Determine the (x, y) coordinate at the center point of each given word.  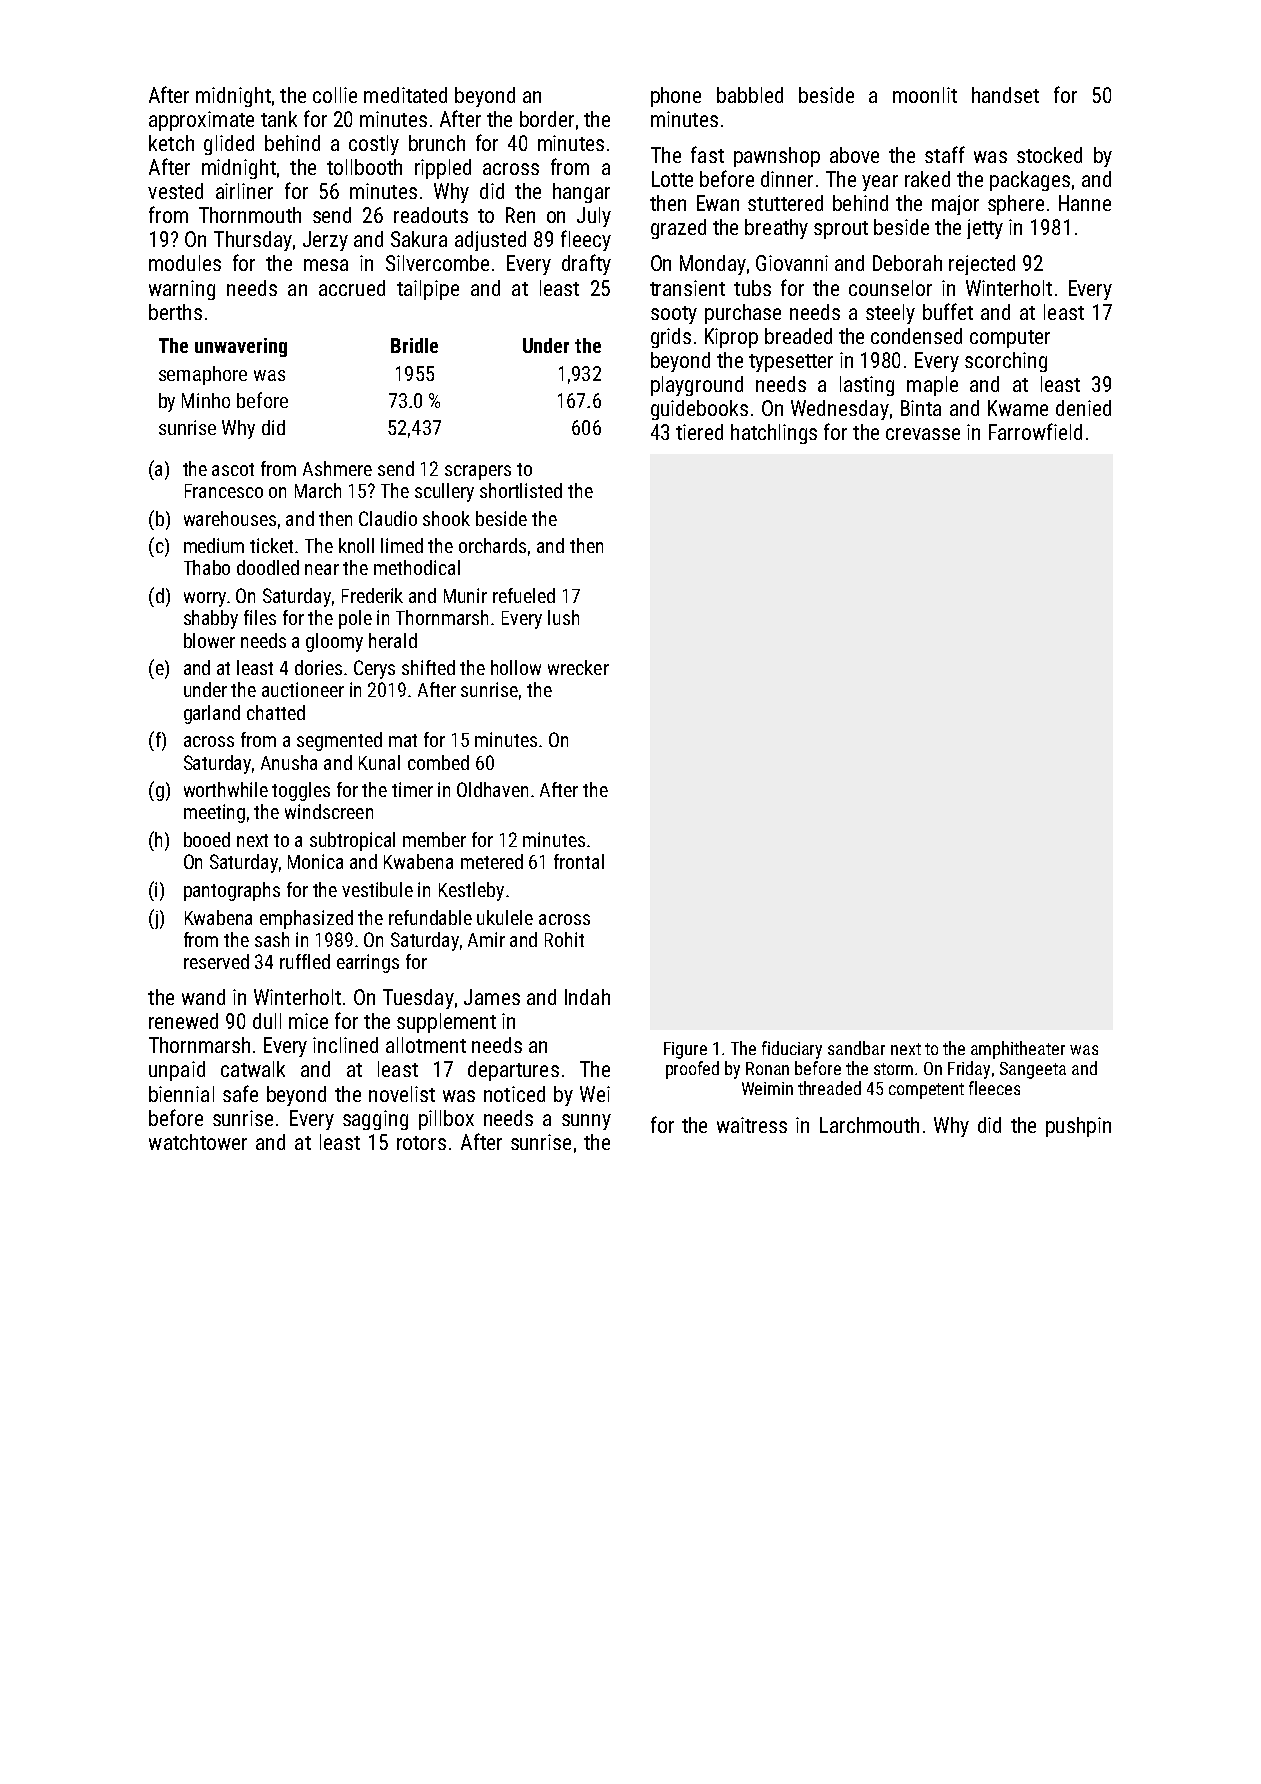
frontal (579, 861)
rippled (443, 169)
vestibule (377, 889)
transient (687, 288)
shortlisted (521, 490)
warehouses (230, 518)
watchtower (198, 1142)
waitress (752, 1125)
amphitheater (1018, 1050)
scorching (1006, 362)
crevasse (923, 434)
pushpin (1078, 1127)
